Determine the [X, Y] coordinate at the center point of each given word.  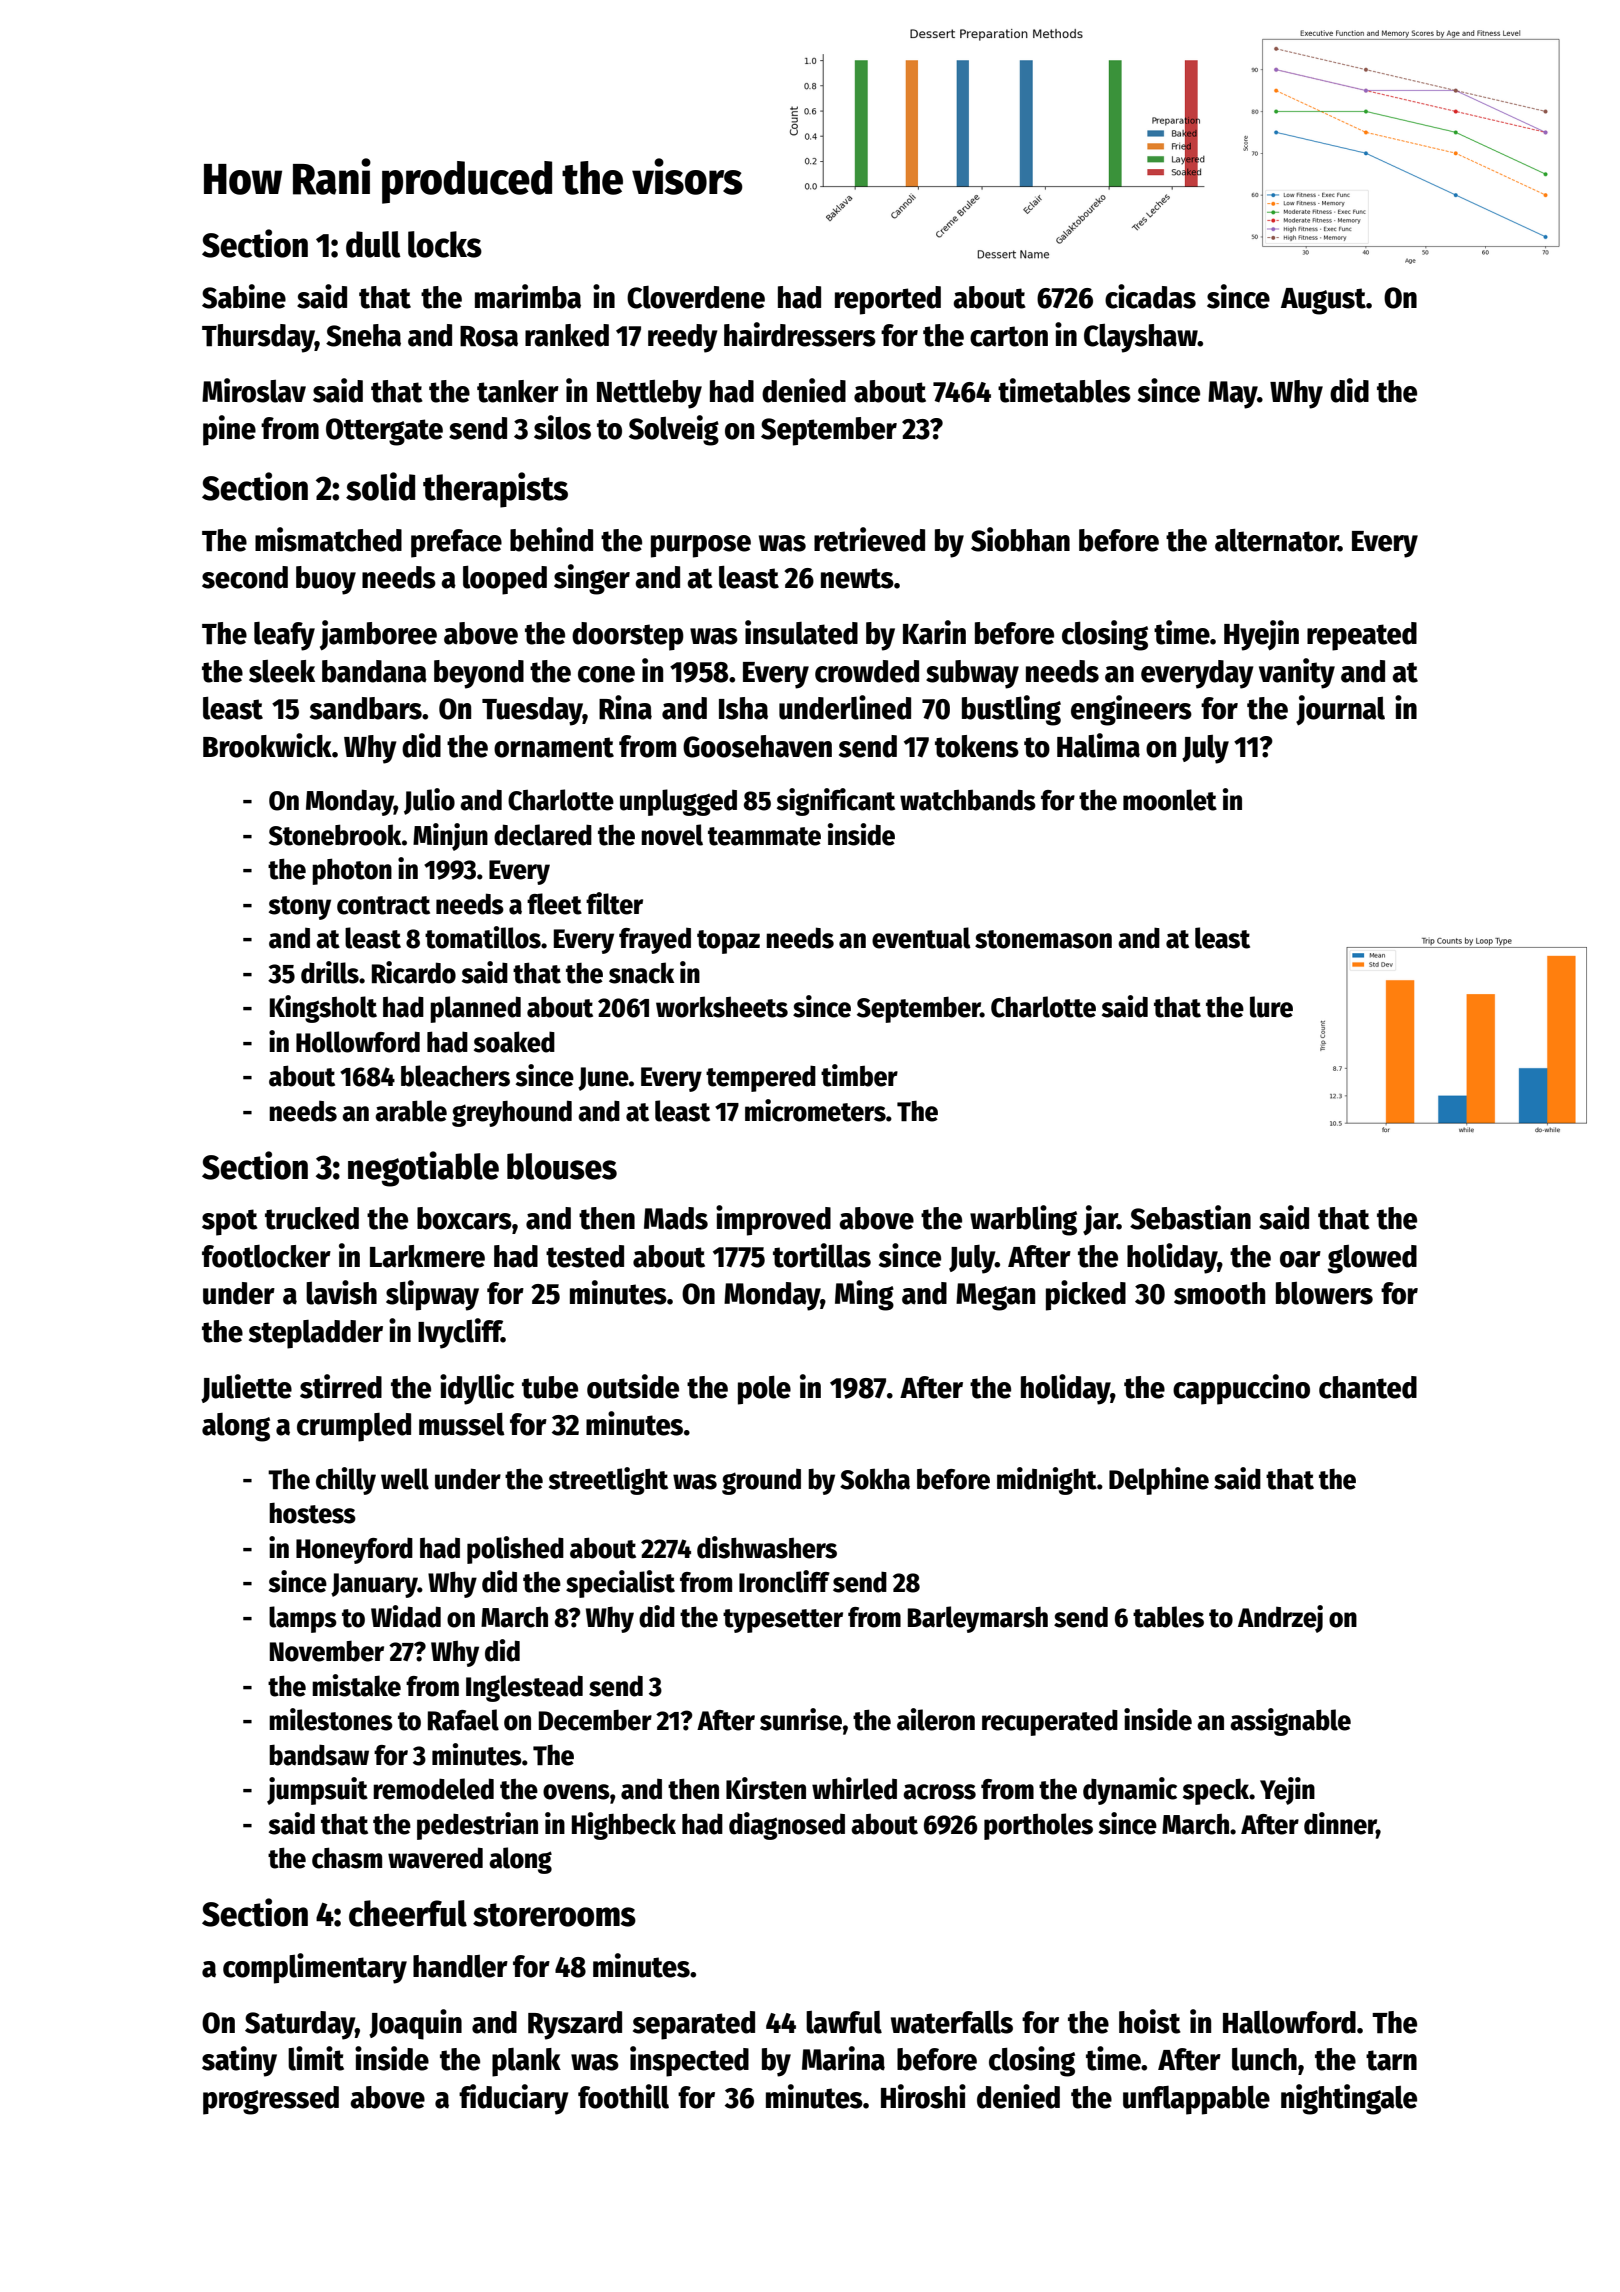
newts [857, 578]
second [245, 577]
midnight [1047, 1481]
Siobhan [1020, 539]
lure [1271, 1007]
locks [445, 244]
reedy [683, 338]
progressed [271, 2100]
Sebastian [1190, 1217]
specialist [620, 1584]
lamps [303, 1619]
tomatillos [483, 937]
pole [764, 1390]
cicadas [1150, 296]
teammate [764, 836]
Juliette [246, 1388]
